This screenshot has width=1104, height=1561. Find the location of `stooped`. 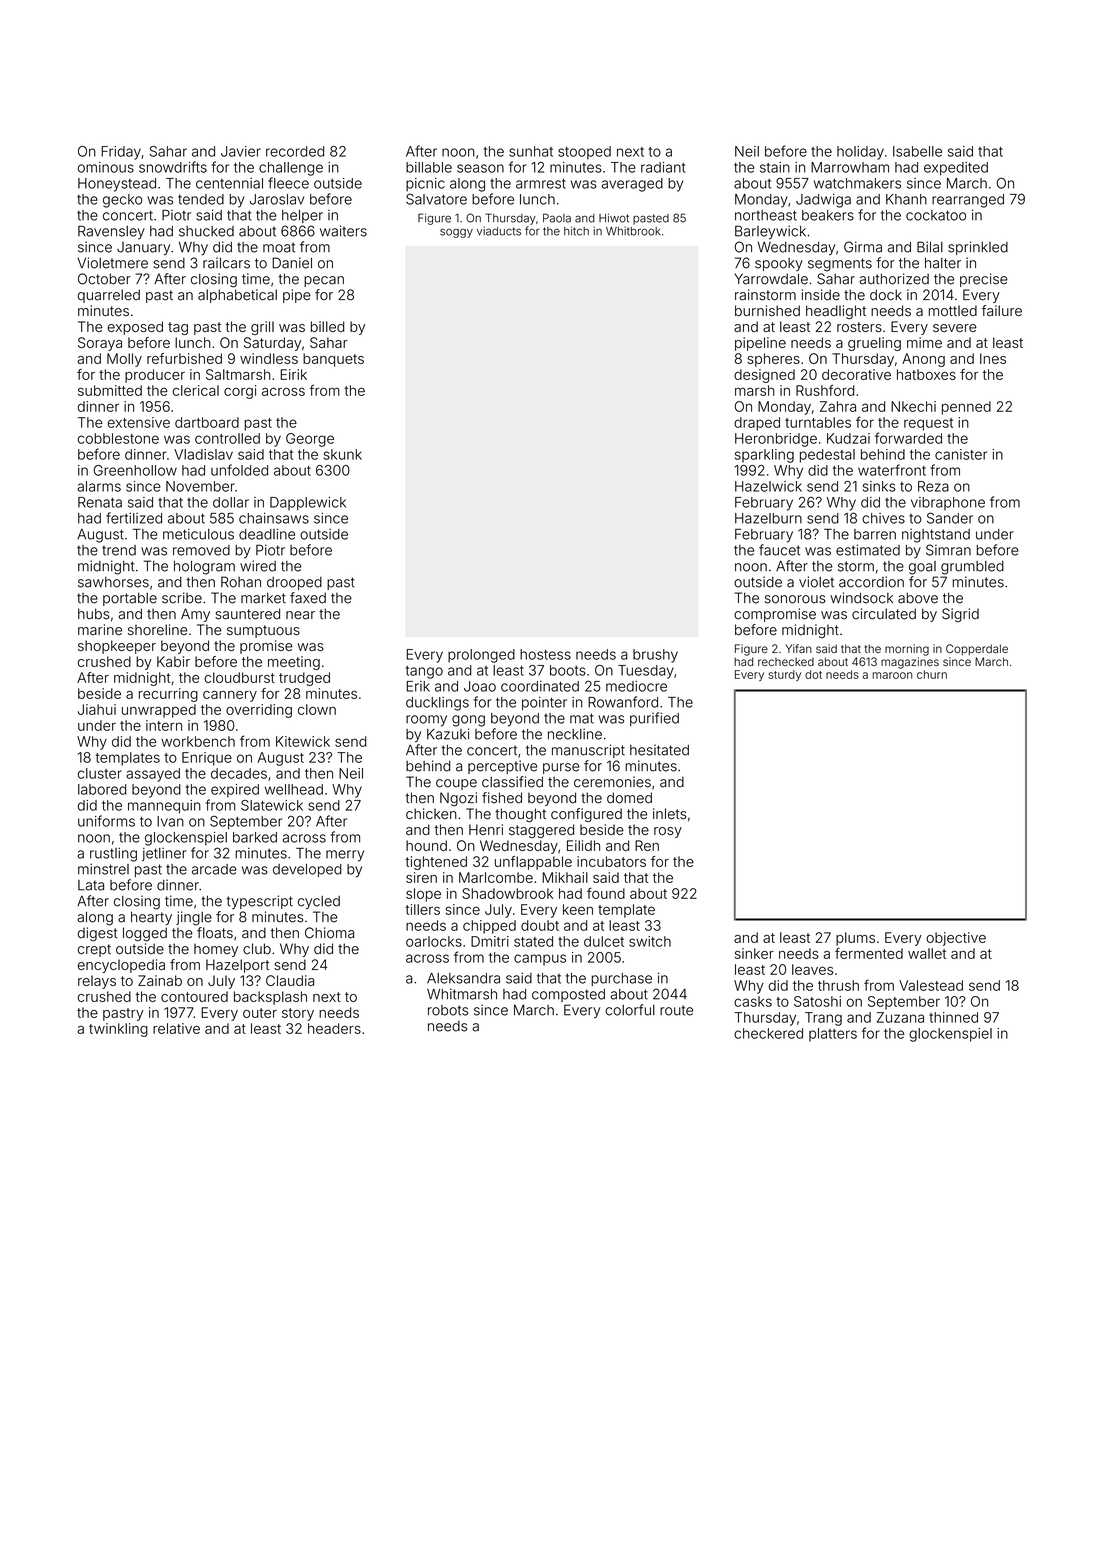

stooped is located at coordinates (584, 153).
